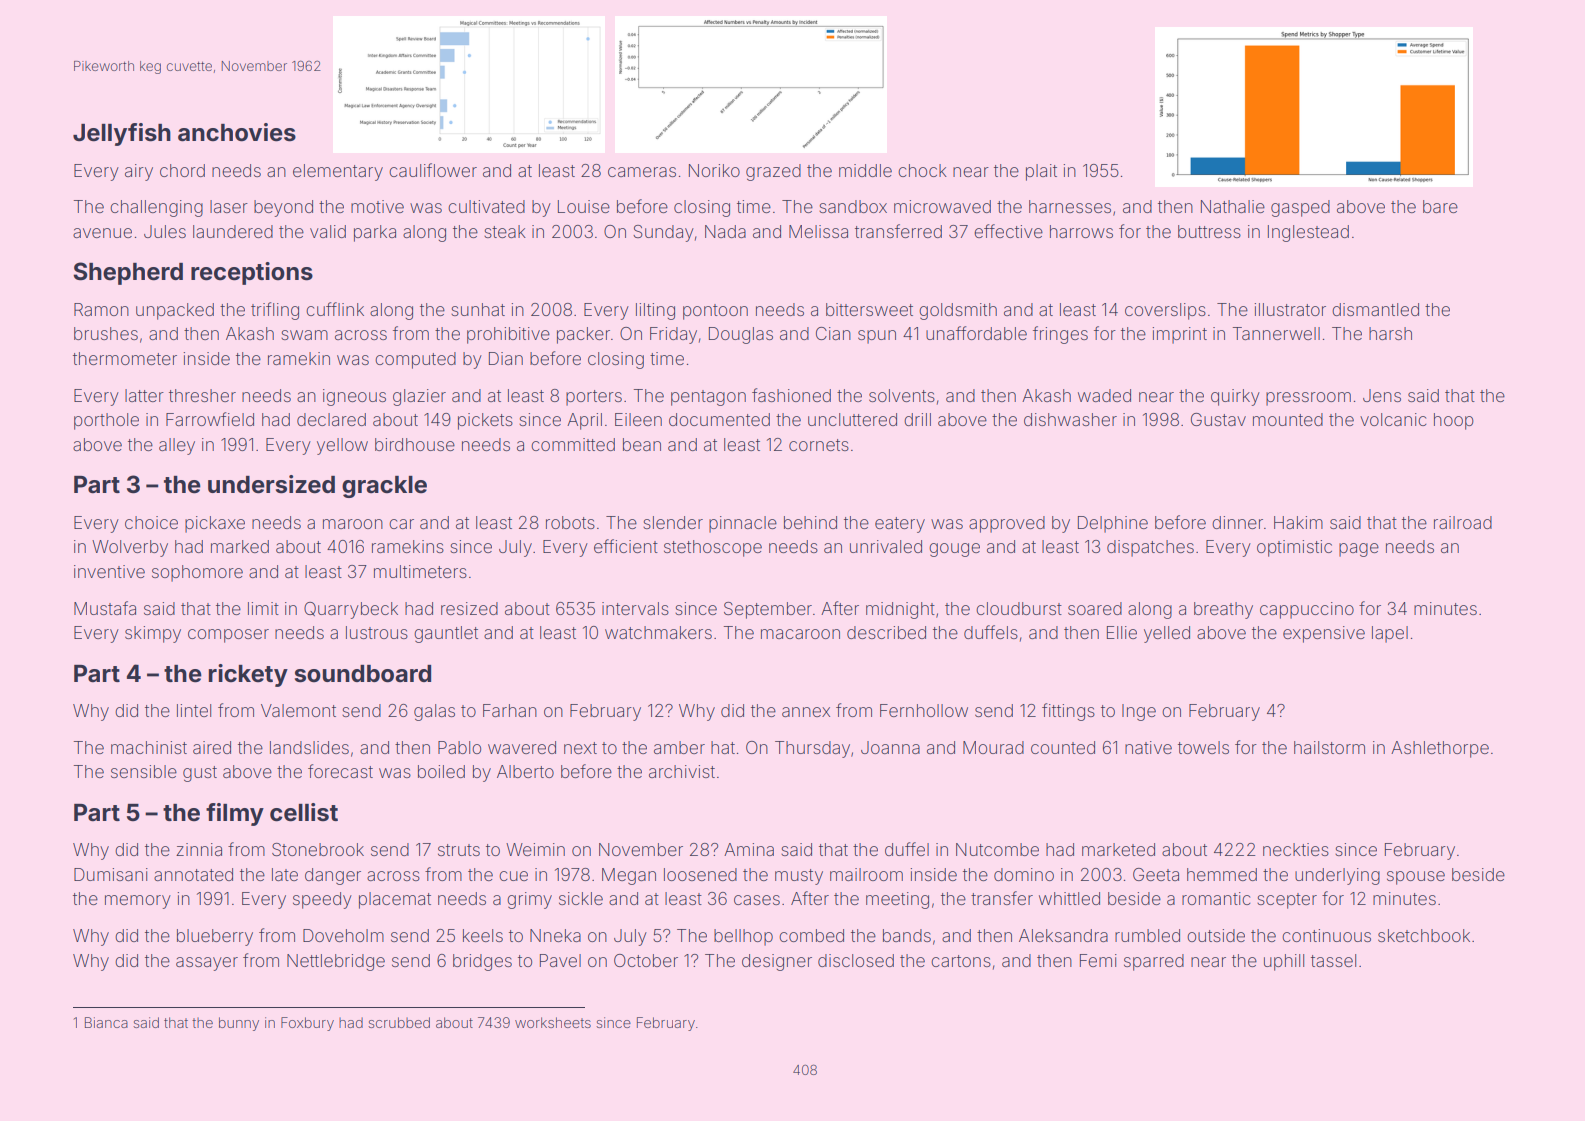 This screenshot has width=1585, height=1121. What do you see at coordinates (106, 421) in the screenshot?
I see `porthole` at bounding box center [106, 421].
